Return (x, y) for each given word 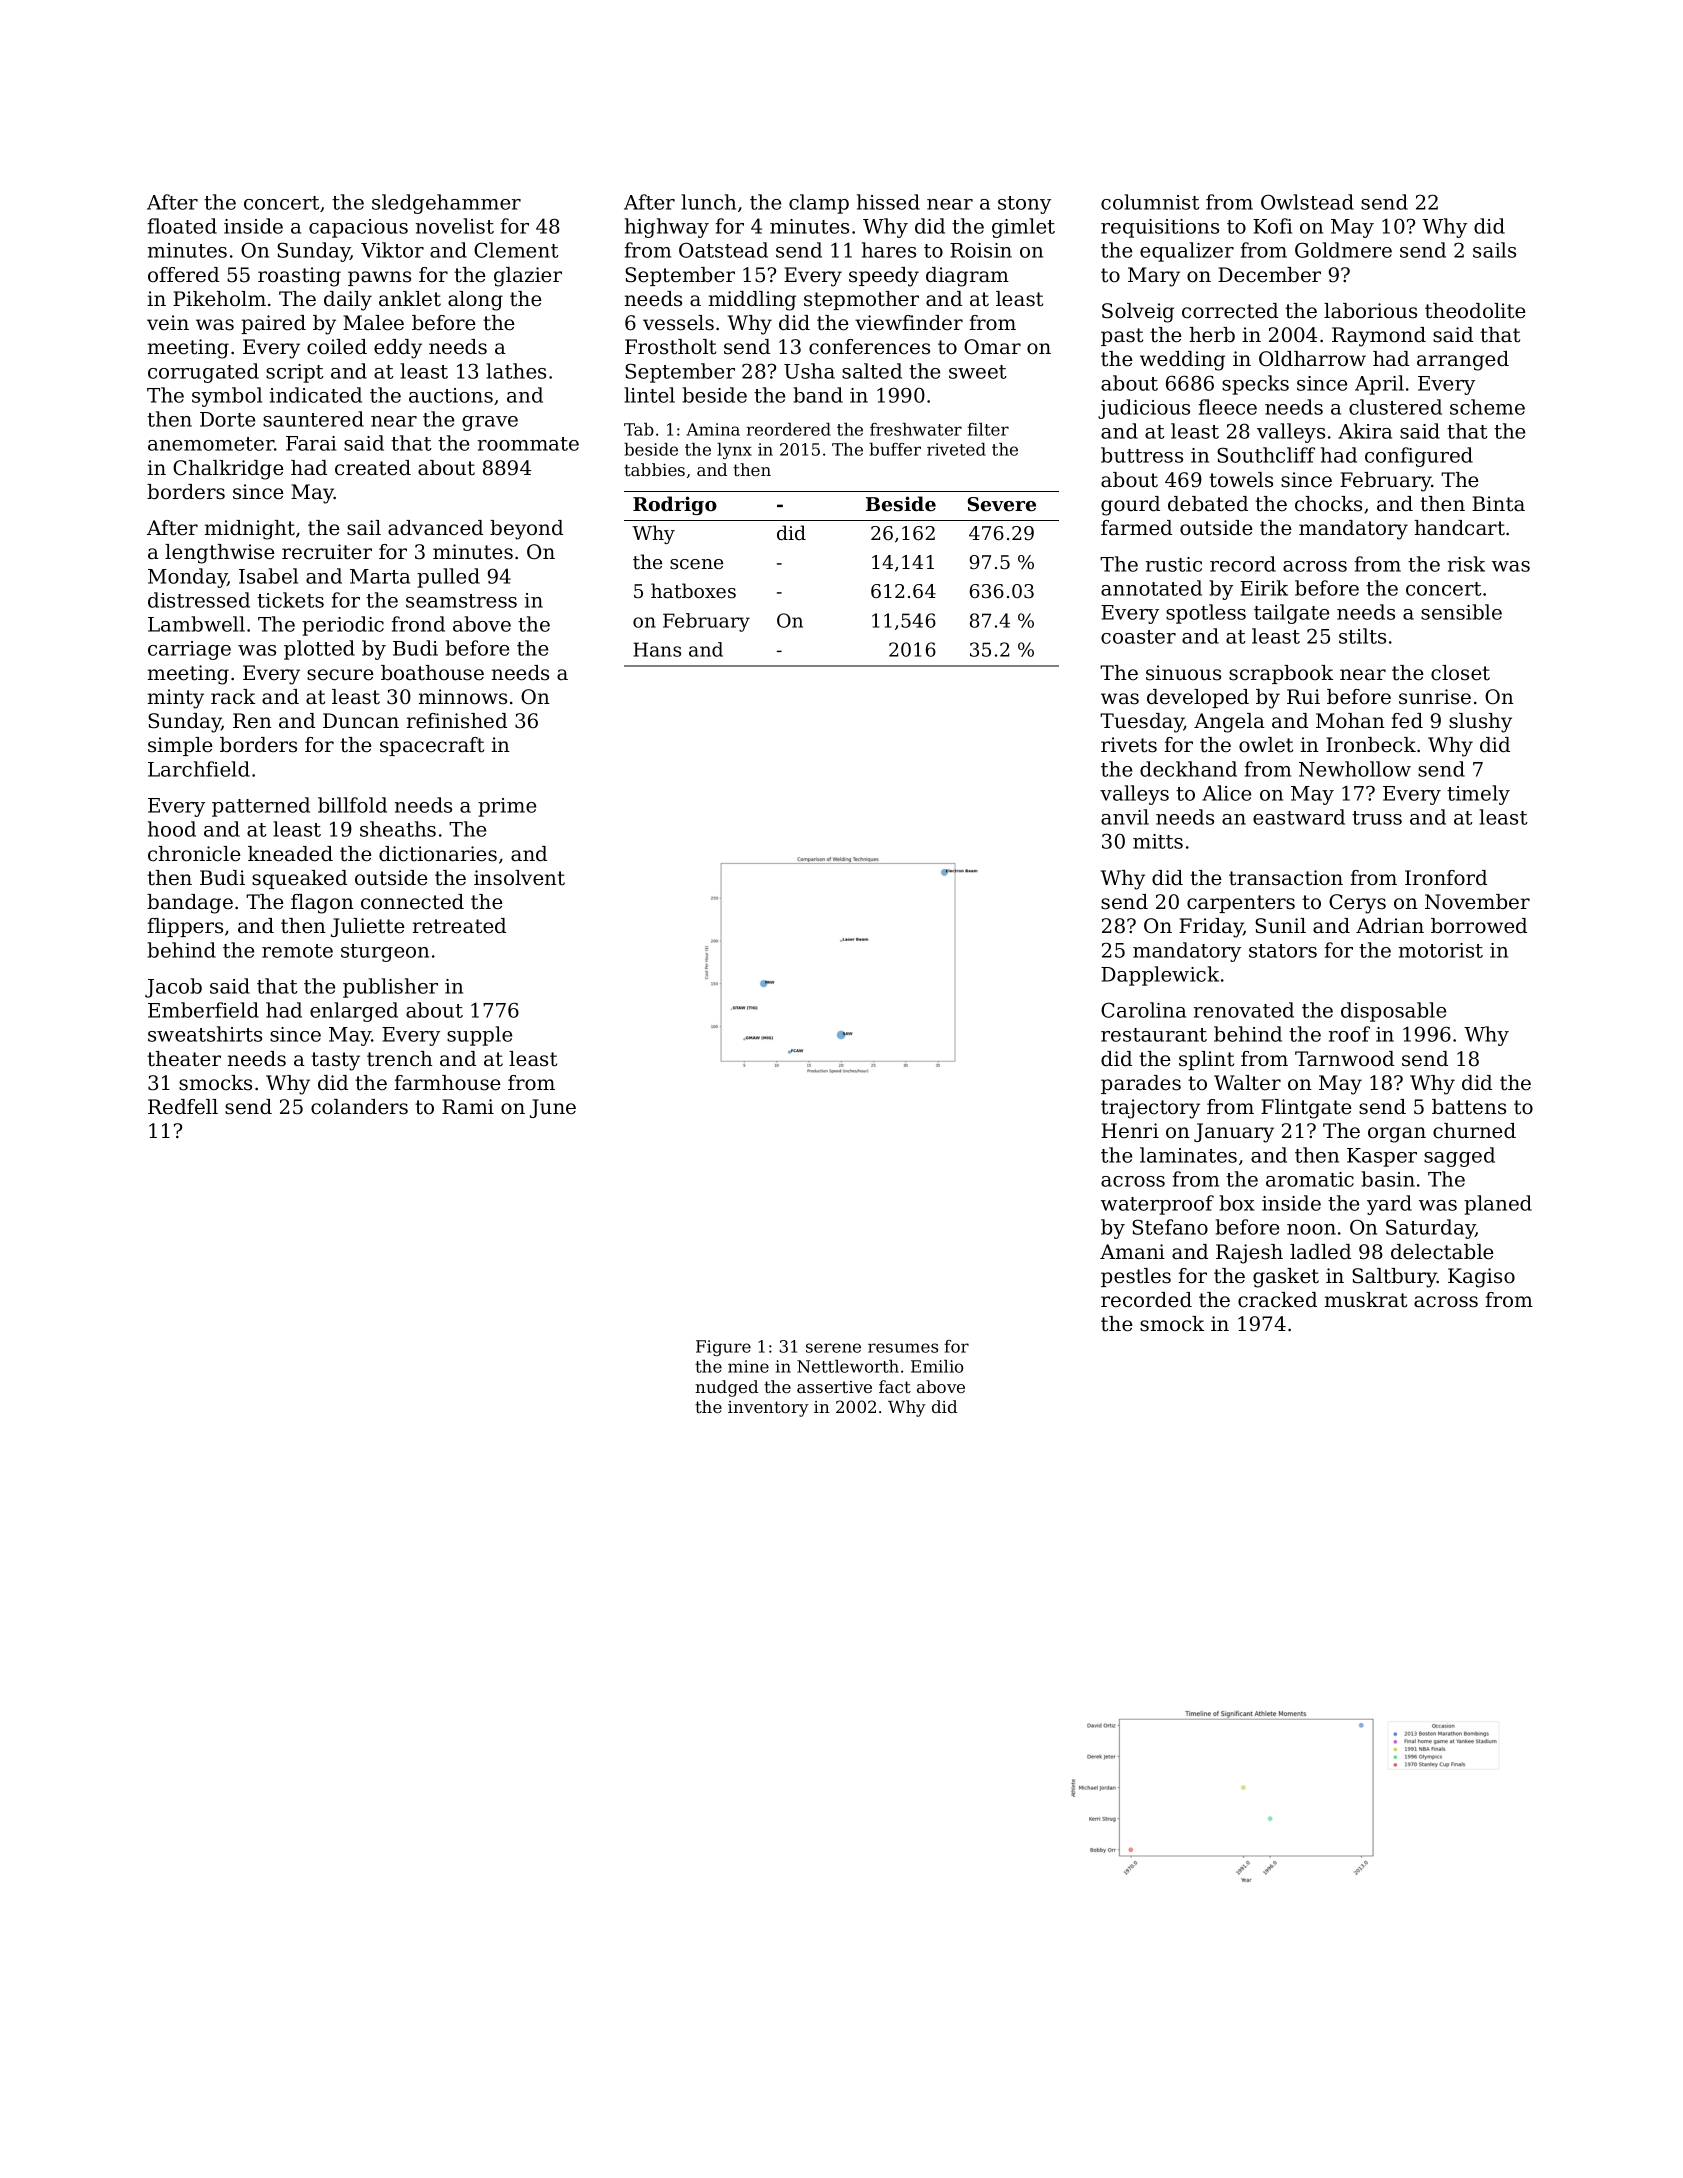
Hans (657, 649)
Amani (1132, 1252)
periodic (343, 626)
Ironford (1446, 878)
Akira (1365, 431)
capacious (358, 228)
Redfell (183, 1107)
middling (752, 301)
